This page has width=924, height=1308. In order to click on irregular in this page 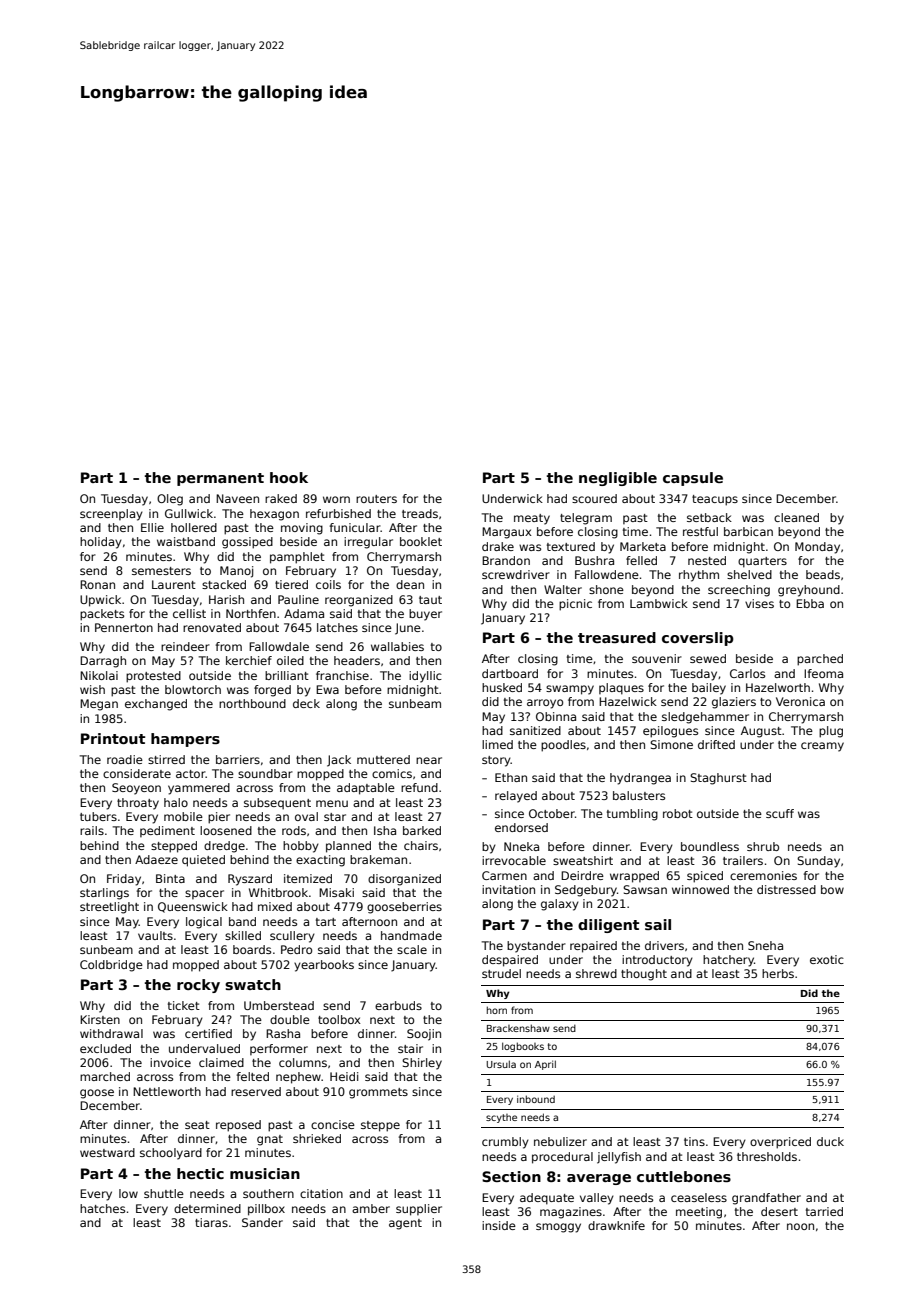, I will do `click(368, 543)`.
